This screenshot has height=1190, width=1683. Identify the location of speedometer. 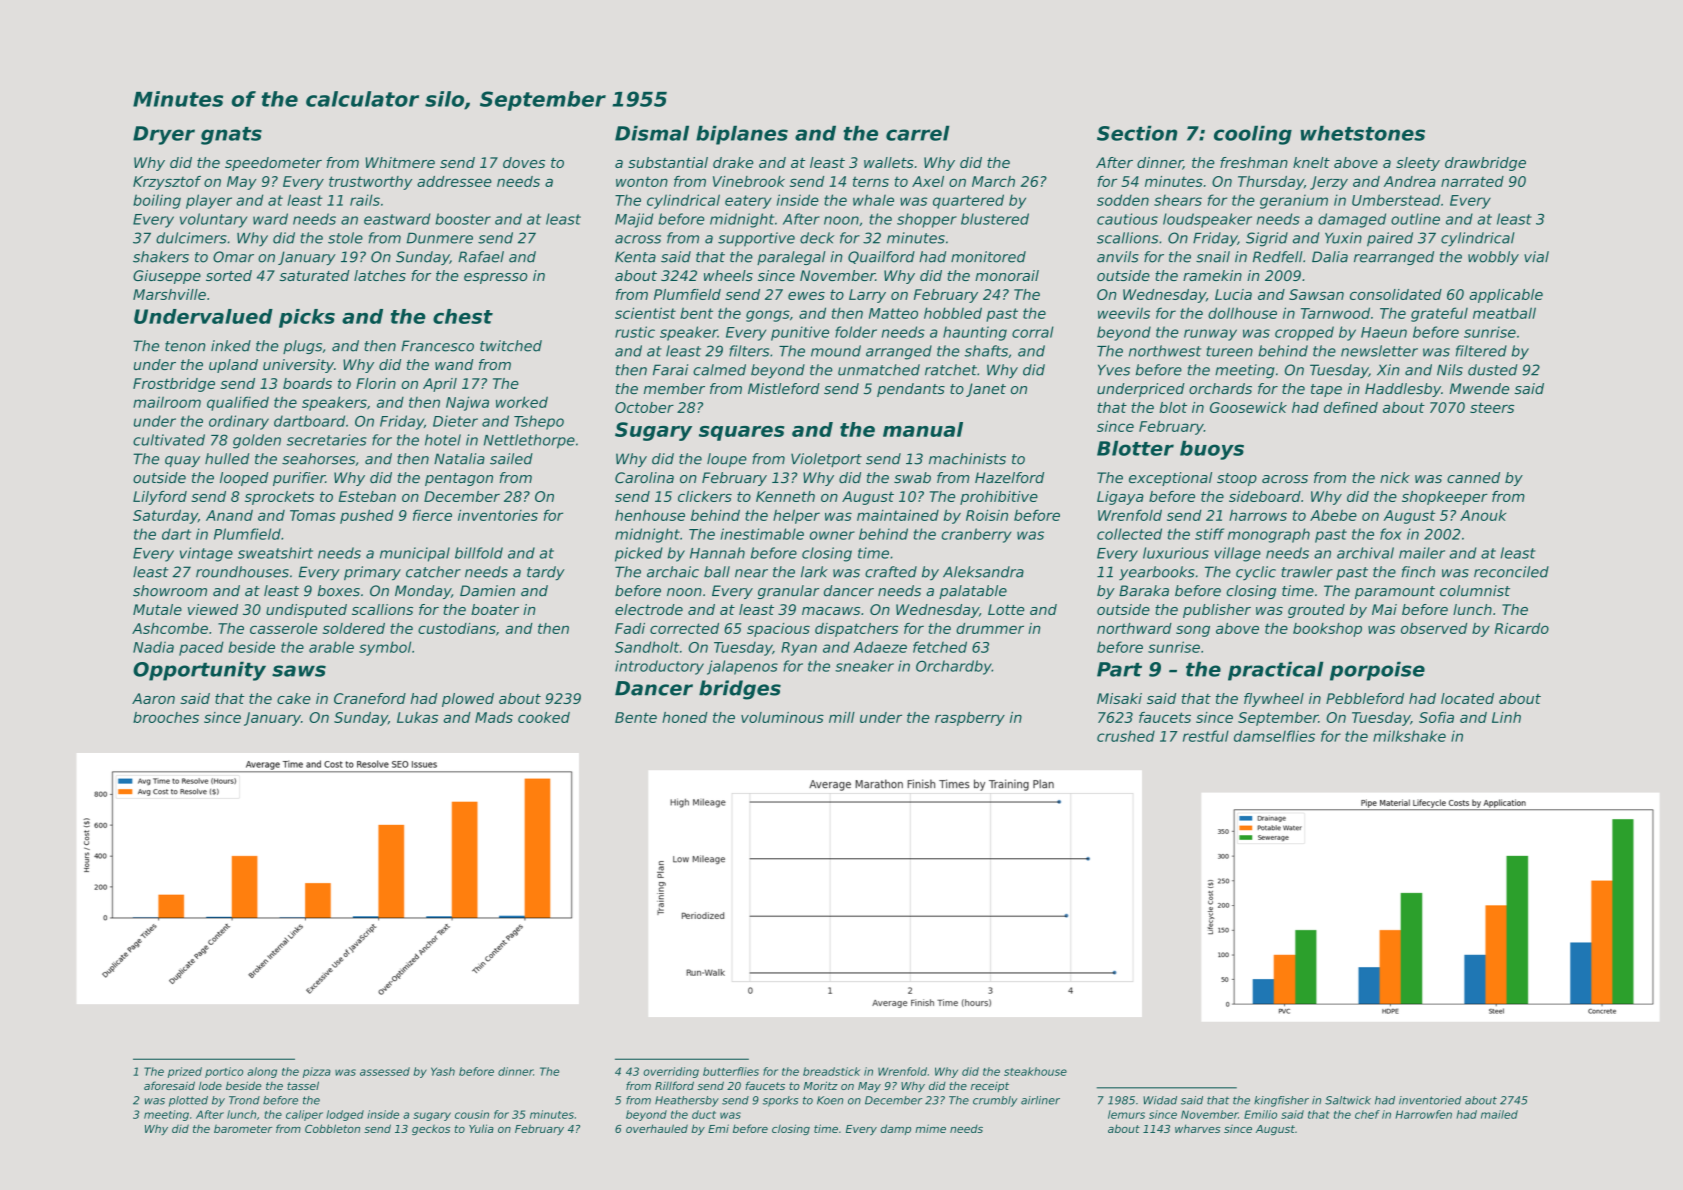
(273, 164).
